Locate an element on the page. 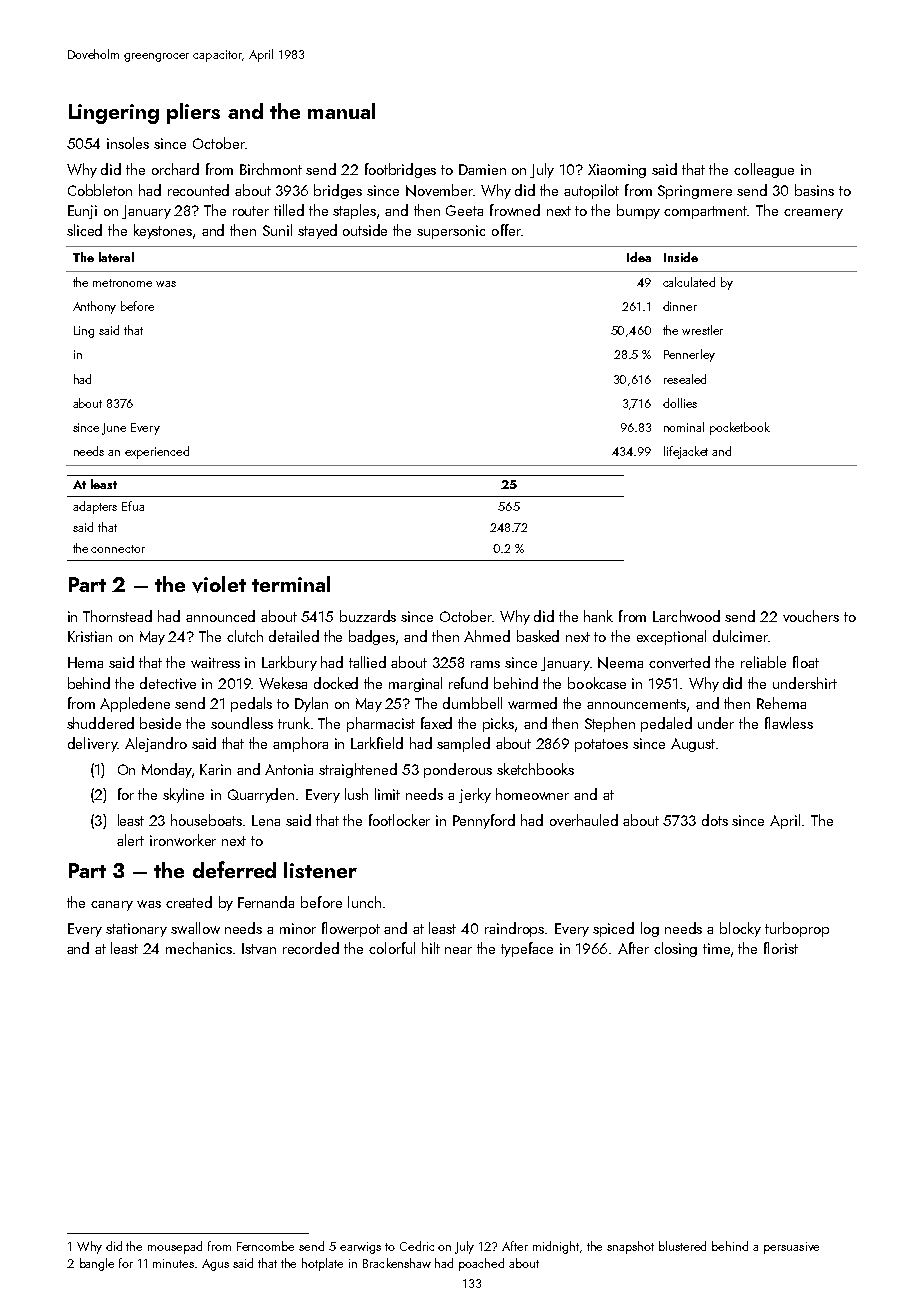 This image has width=924, height=1308. footlocker is located at coordinates (399, 820).
